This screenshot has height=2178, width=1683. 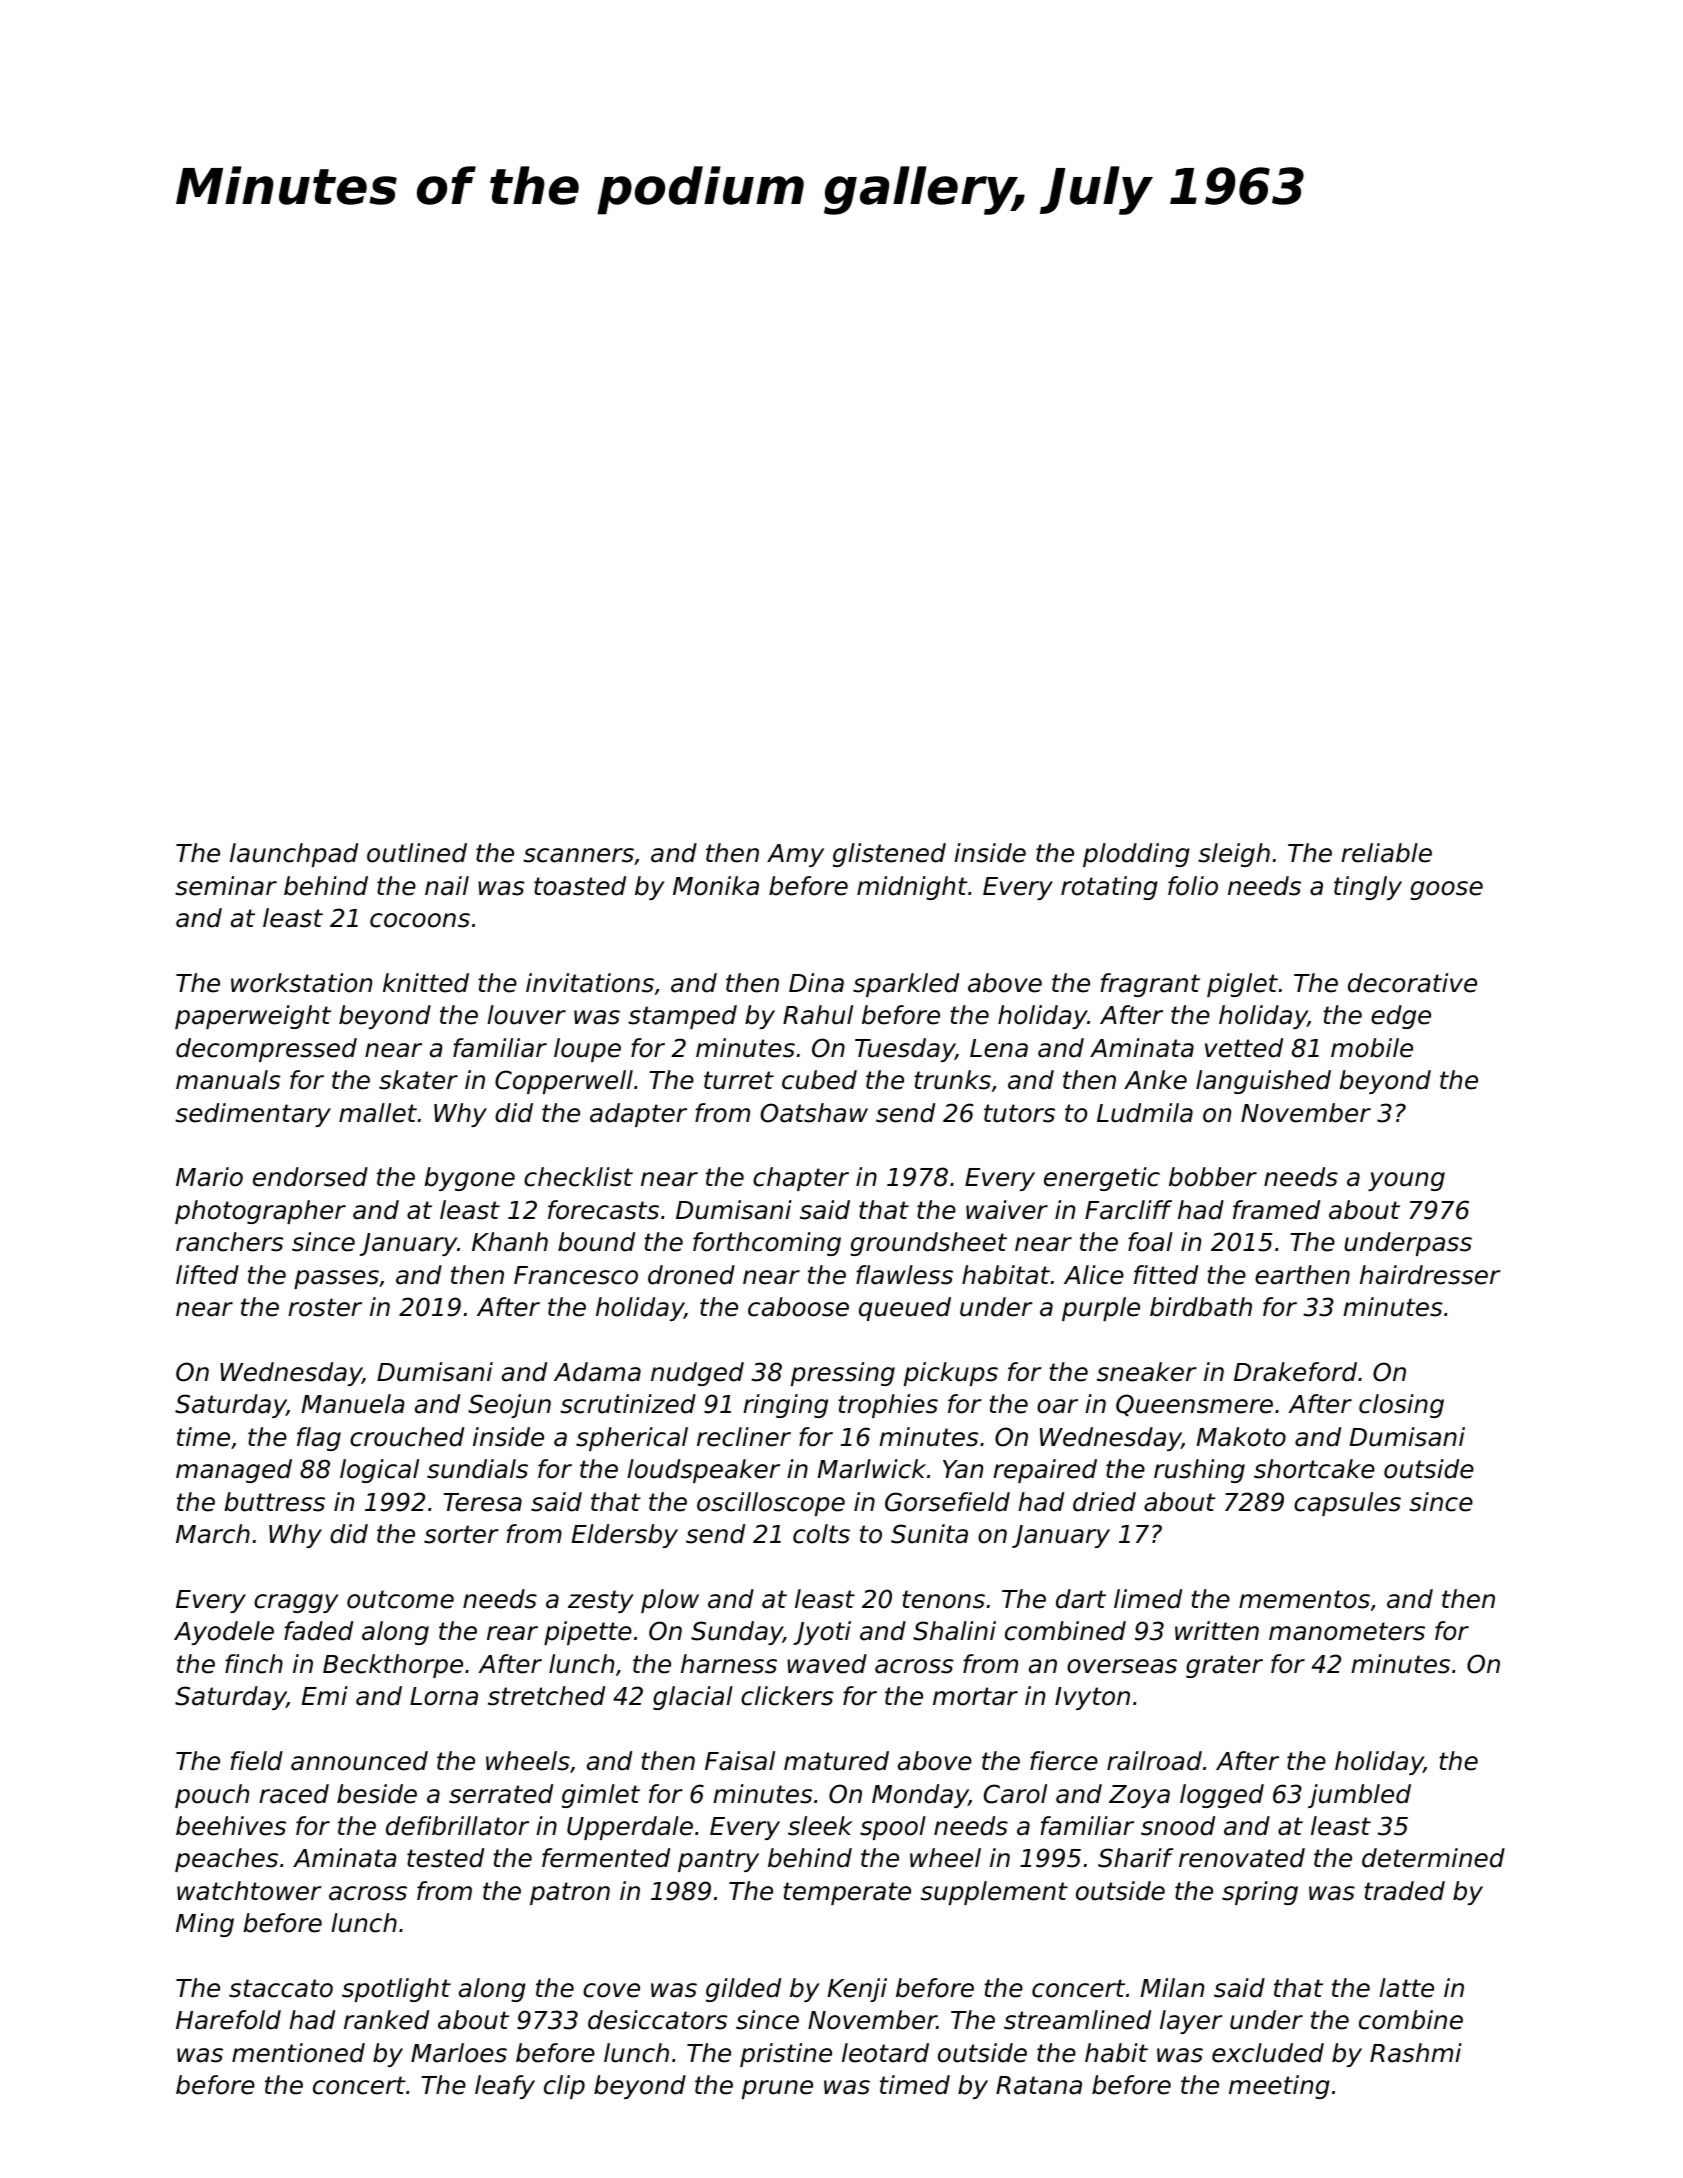 I want to click on mementos, so click(x=1304, y=1599).
